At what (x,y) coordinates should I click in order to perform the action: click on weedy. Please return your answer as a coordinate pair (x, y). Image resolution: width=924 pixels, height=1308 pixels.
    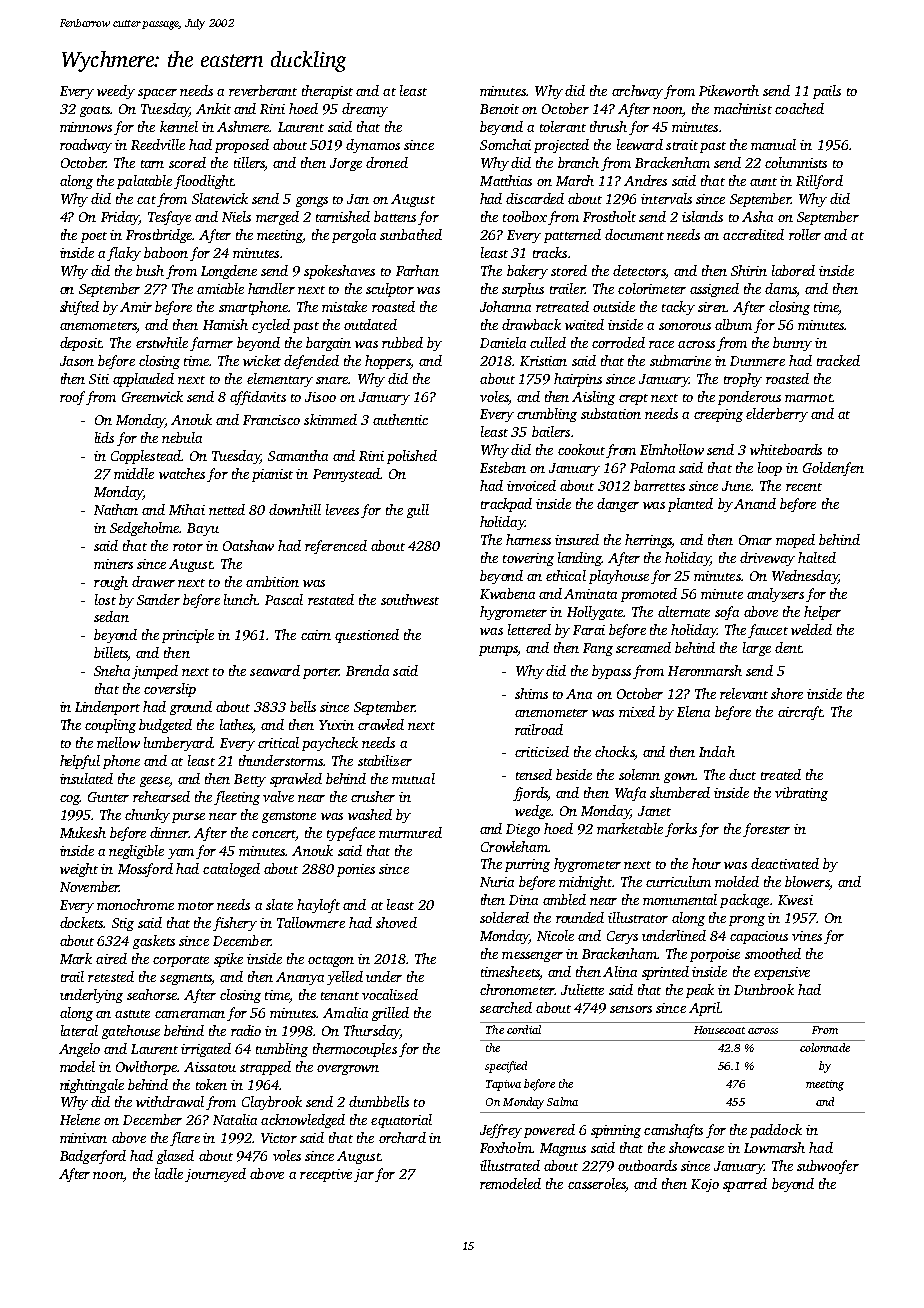
    Looking at the image, I should click on (116, 92).
